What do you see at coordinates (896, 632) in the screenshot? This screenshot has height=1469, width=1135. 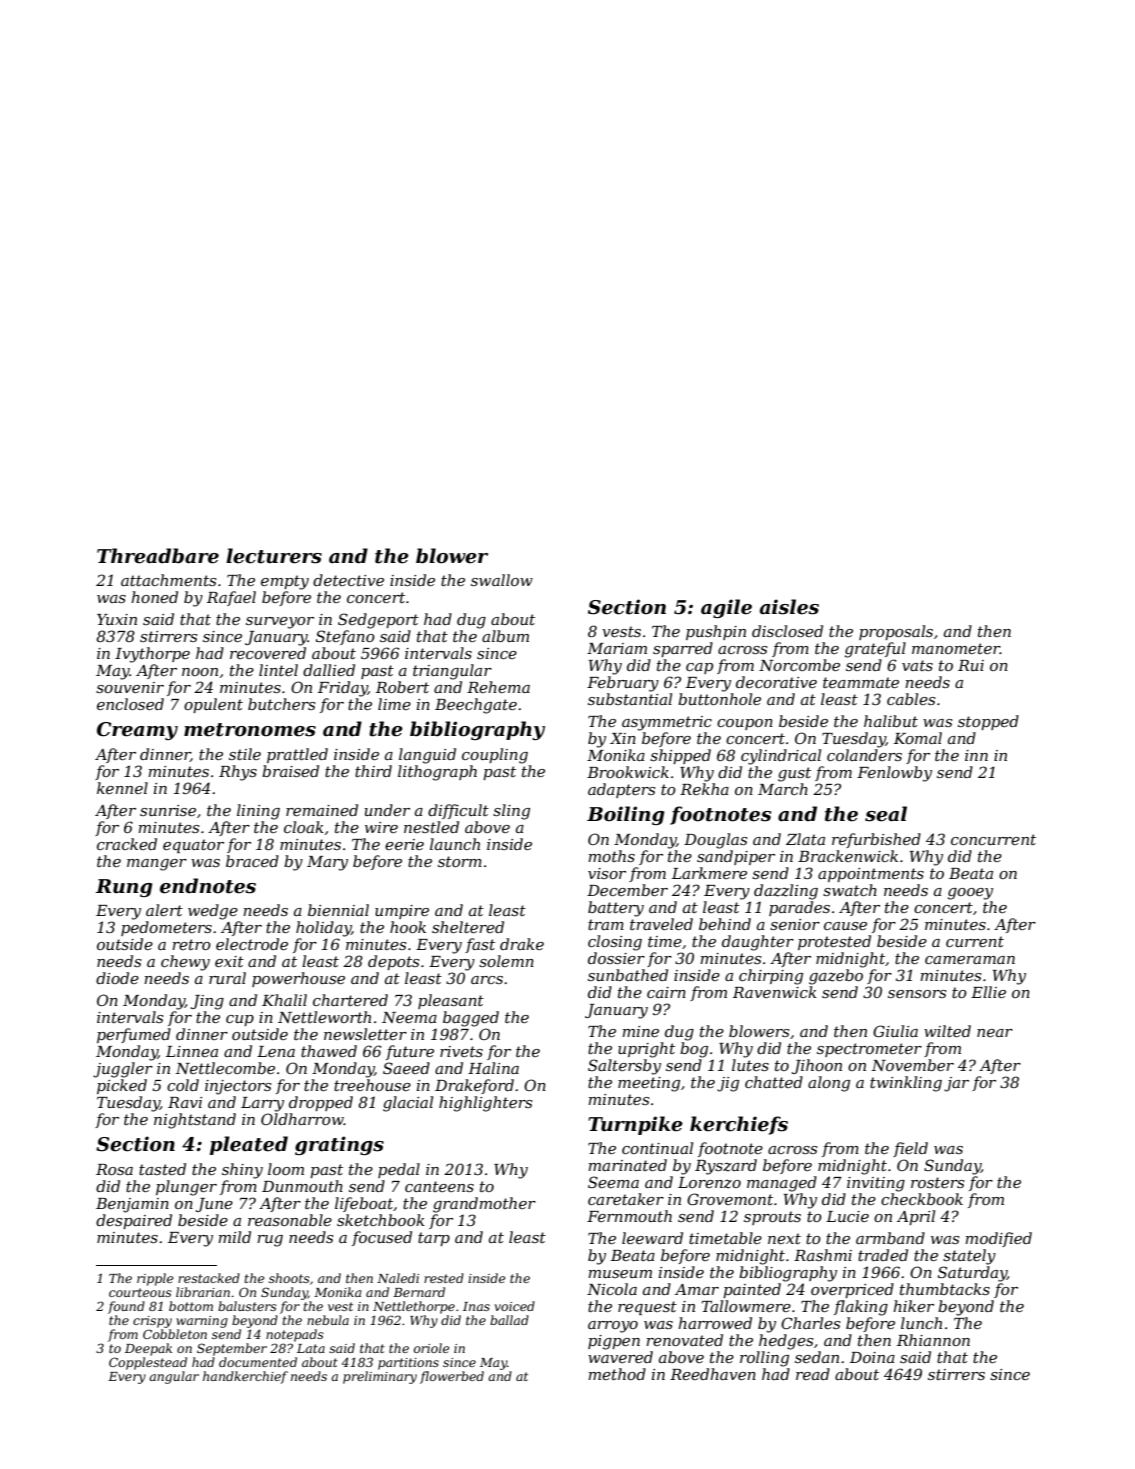 I see `proposals` at bounding box center [896, 632].
